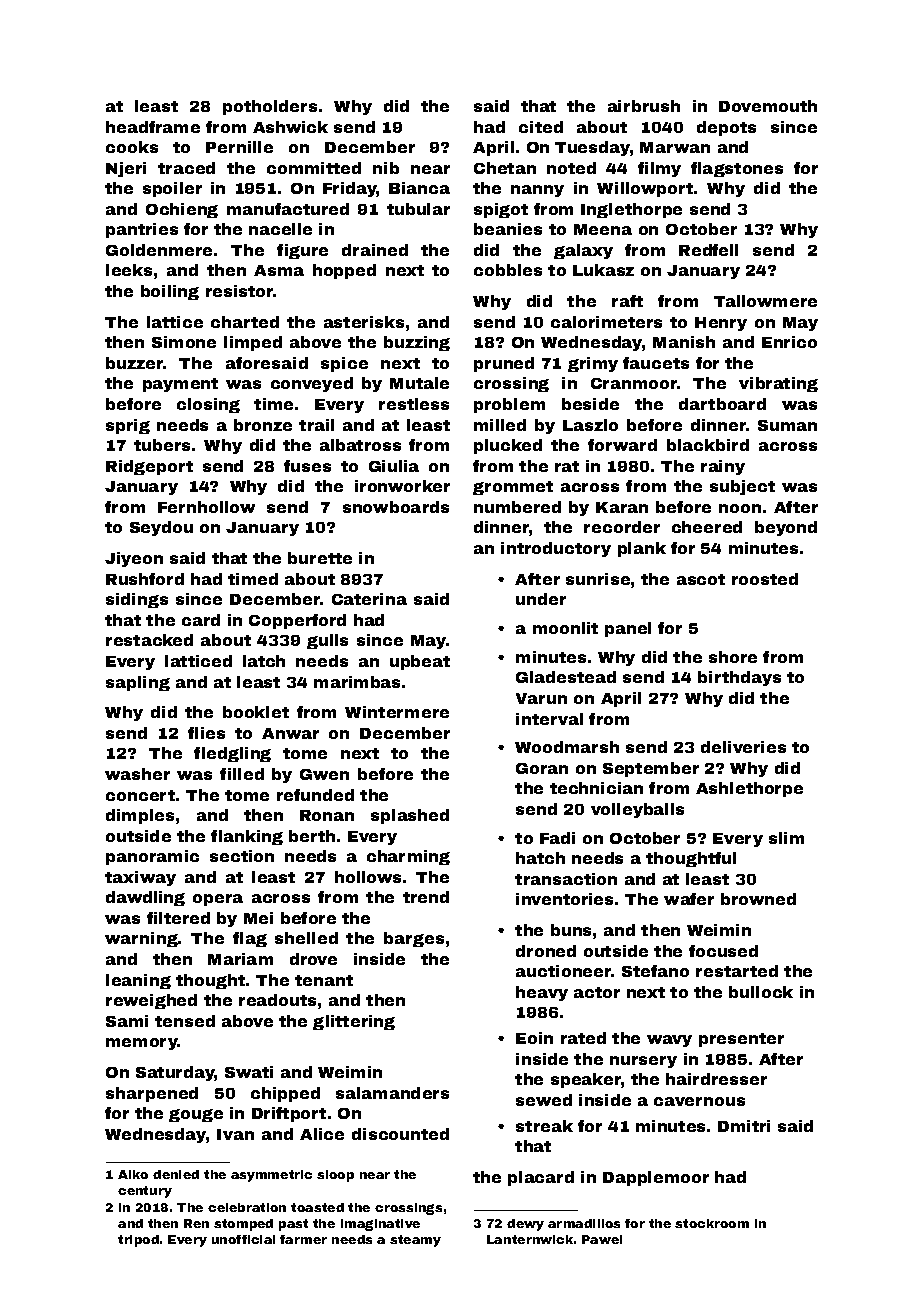  Describe the element at coordinates (140, 816) in the screenshot. I see `dimples` at that location.
